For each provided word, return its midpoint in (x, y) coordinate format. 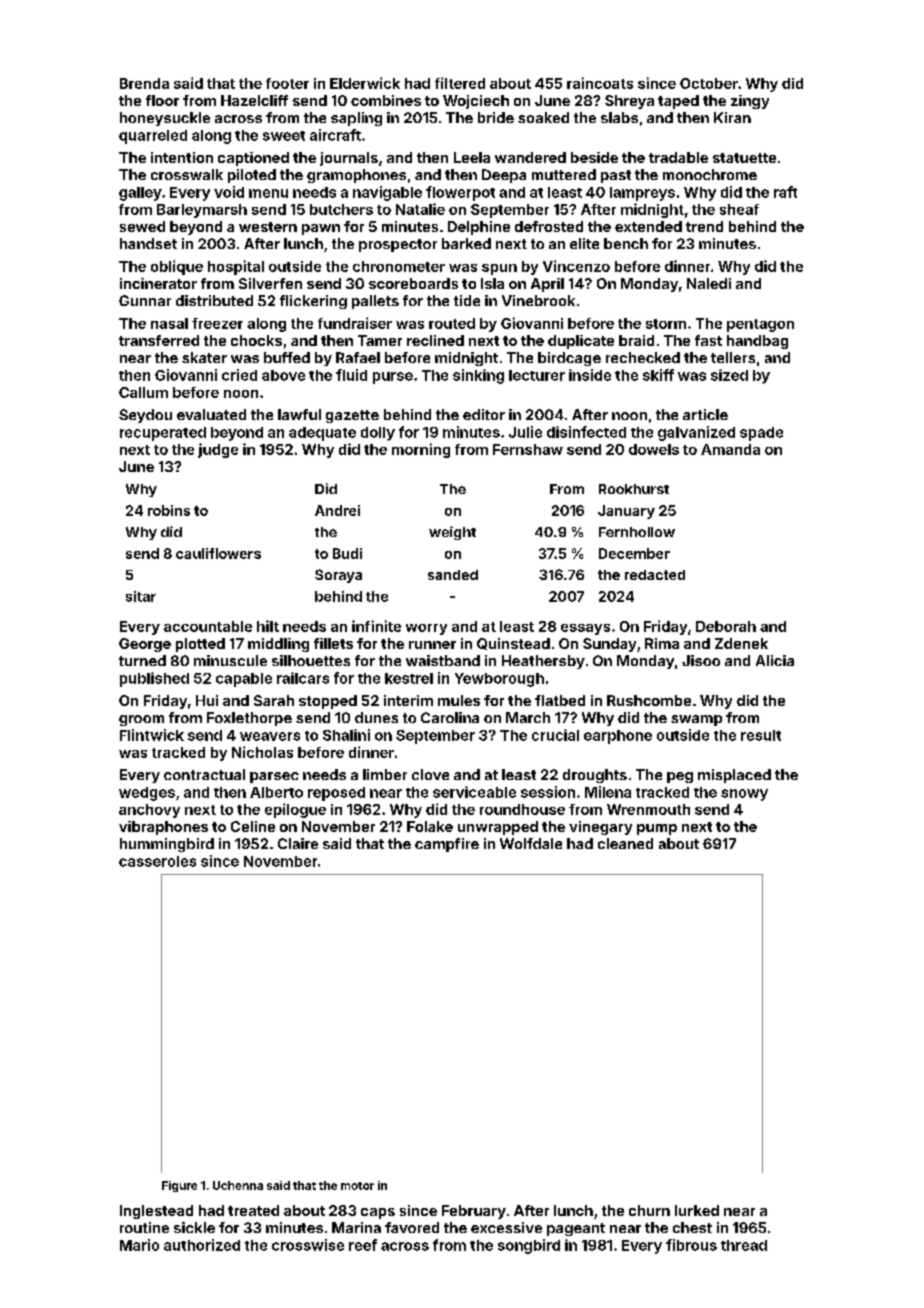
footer (287, 83)
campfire (447, 845)
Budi (347, 553)
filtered (460, 83)
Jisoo (701, 660)
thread (744, 1245)
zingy (750, 102)
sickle (194, 1227)
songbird (529, 1246)
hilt (268, 626)
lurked (697, 1210)
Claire (298, 843)
